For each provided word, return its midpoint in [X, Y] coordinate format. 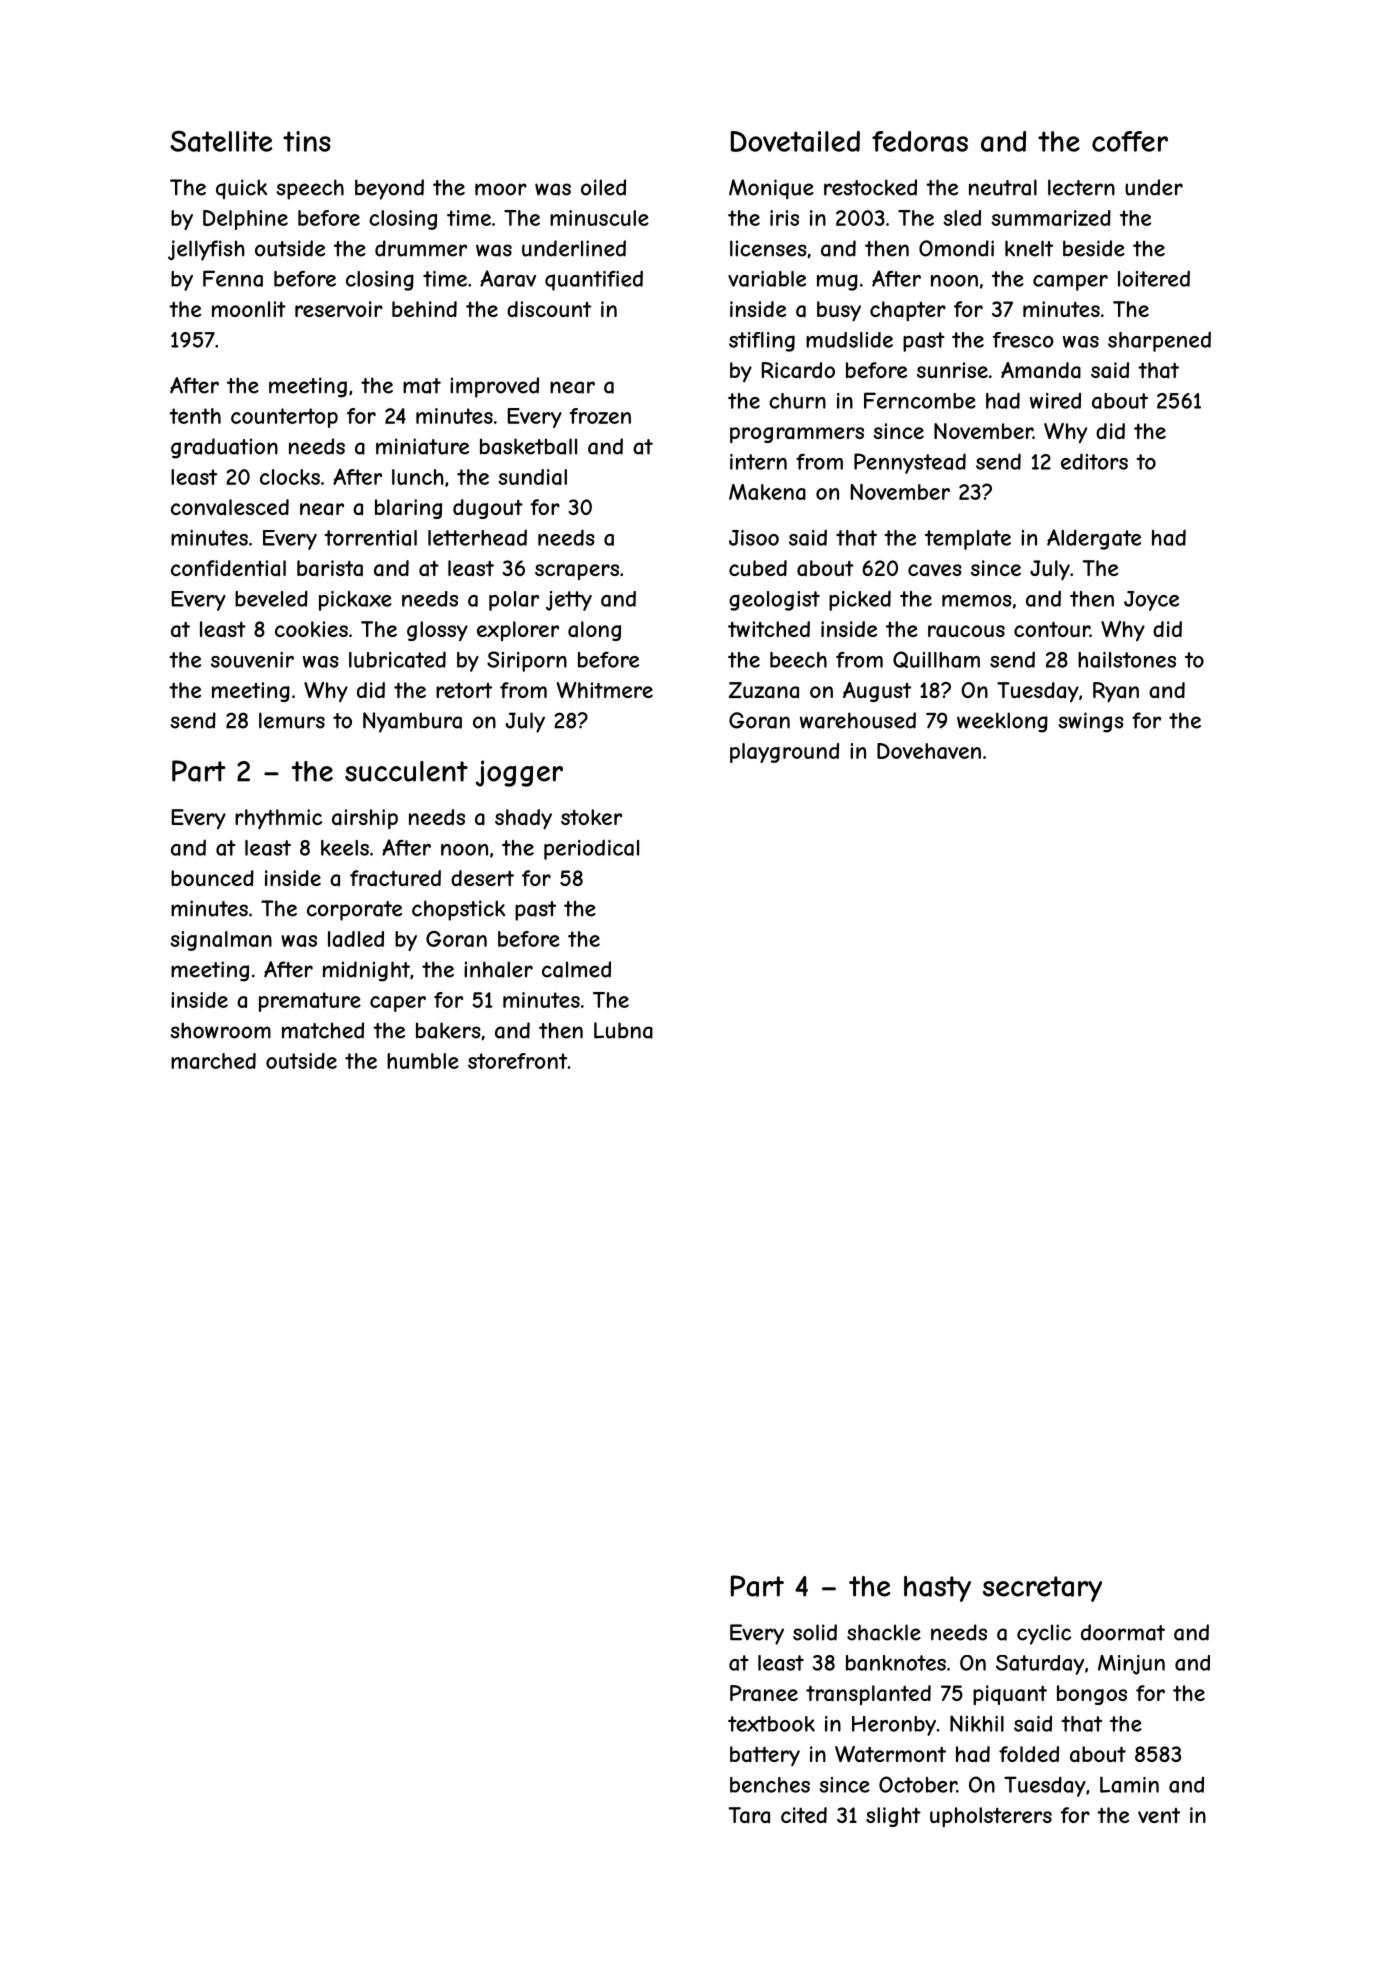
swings [1091, 722]
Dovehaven [929, 751]
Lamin [1129, 1784]
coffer [1130, 141]
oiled [603, 187]
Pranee [764, 1693]
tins [307, 141]
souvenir [252, 660]
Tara [749, 1815]
